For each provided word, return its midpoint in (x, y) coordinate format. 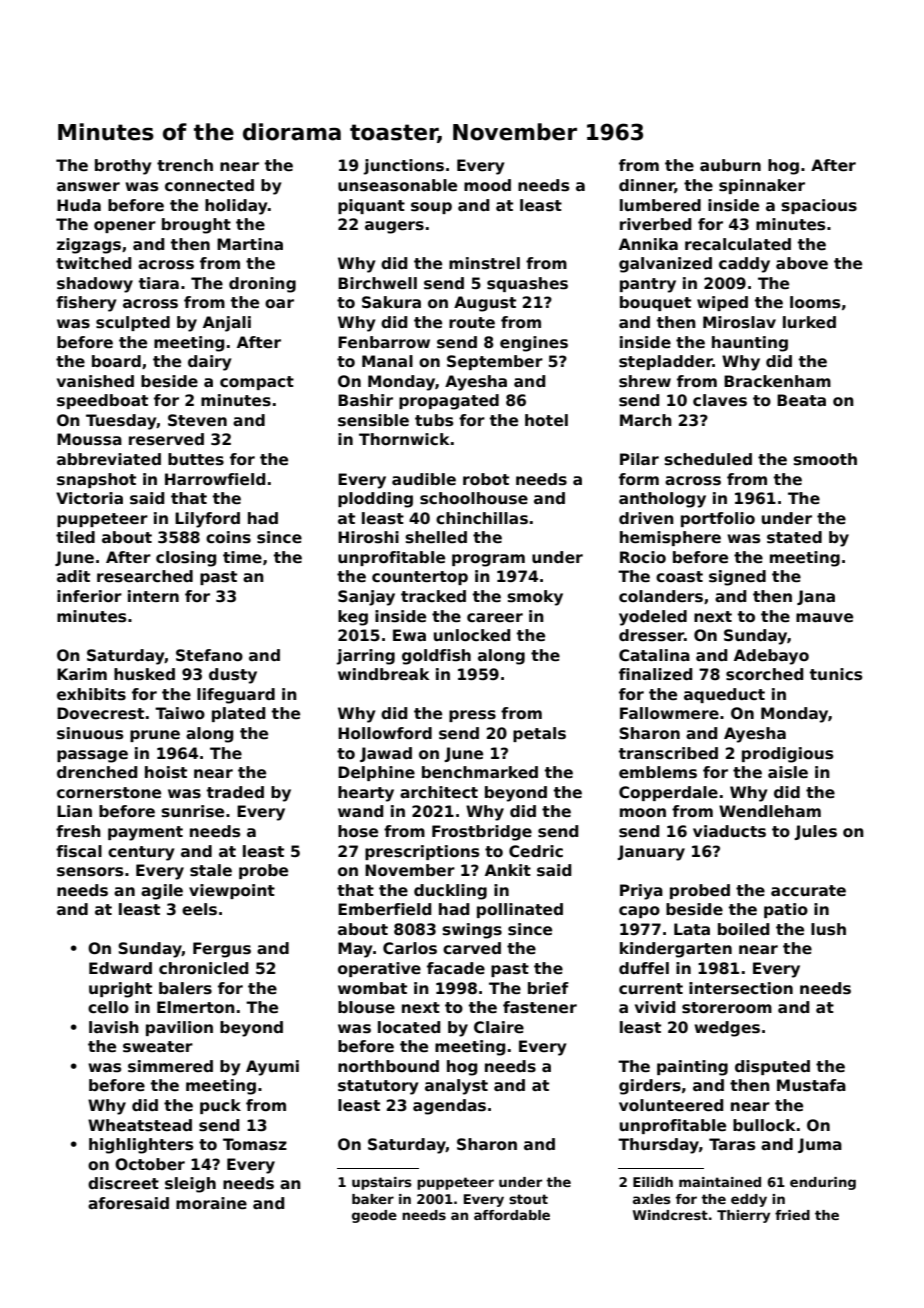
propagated (449, 402)
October (150, 1164)
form (639, 479)
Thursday (658, 1146)
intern (153, 596)
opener (125, 227)
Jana (816, 597)
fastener (540, 1007)
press (472, 716)
